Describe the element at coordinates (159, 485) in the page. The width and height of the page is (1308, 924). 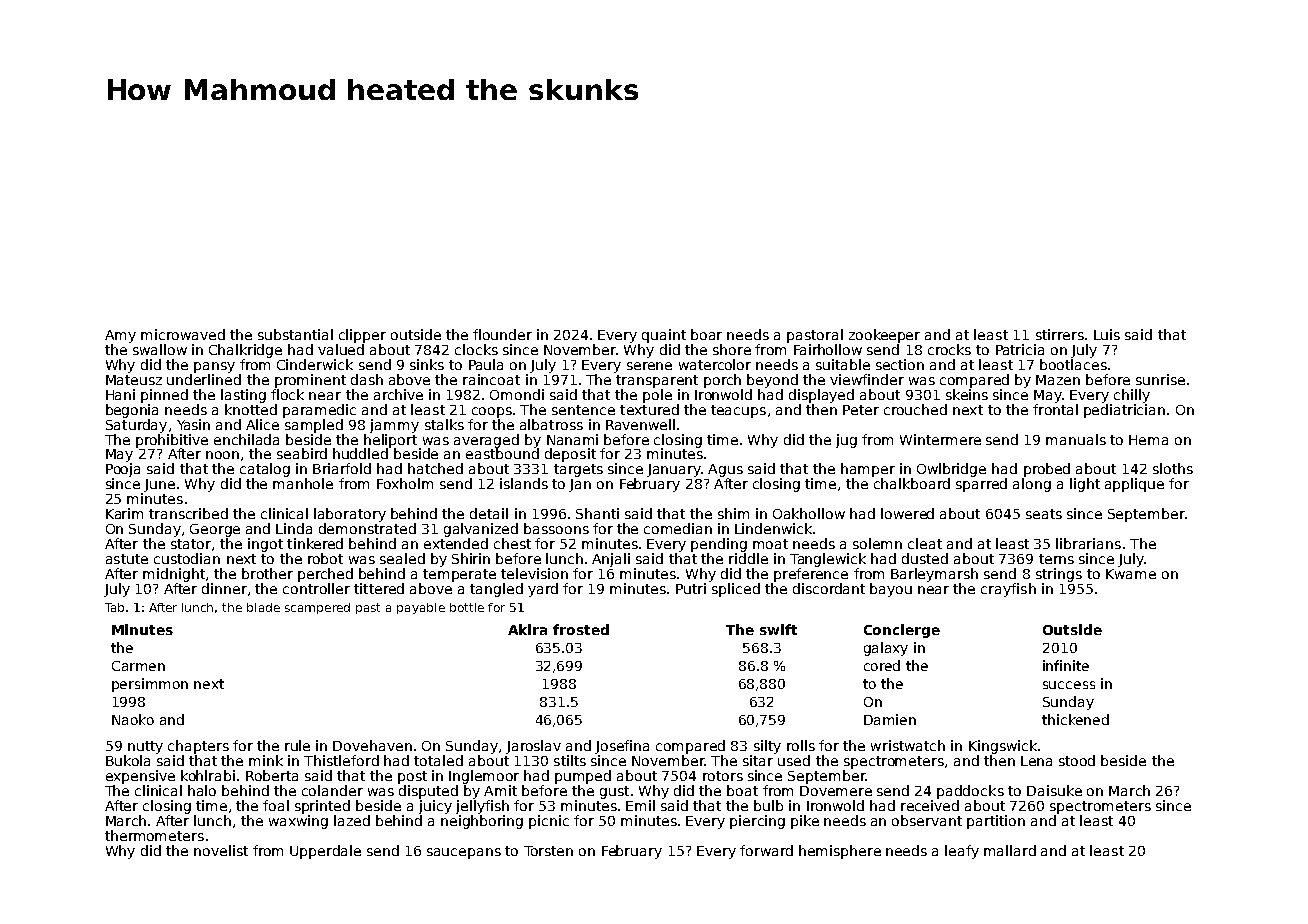
I see `June` at that location.
